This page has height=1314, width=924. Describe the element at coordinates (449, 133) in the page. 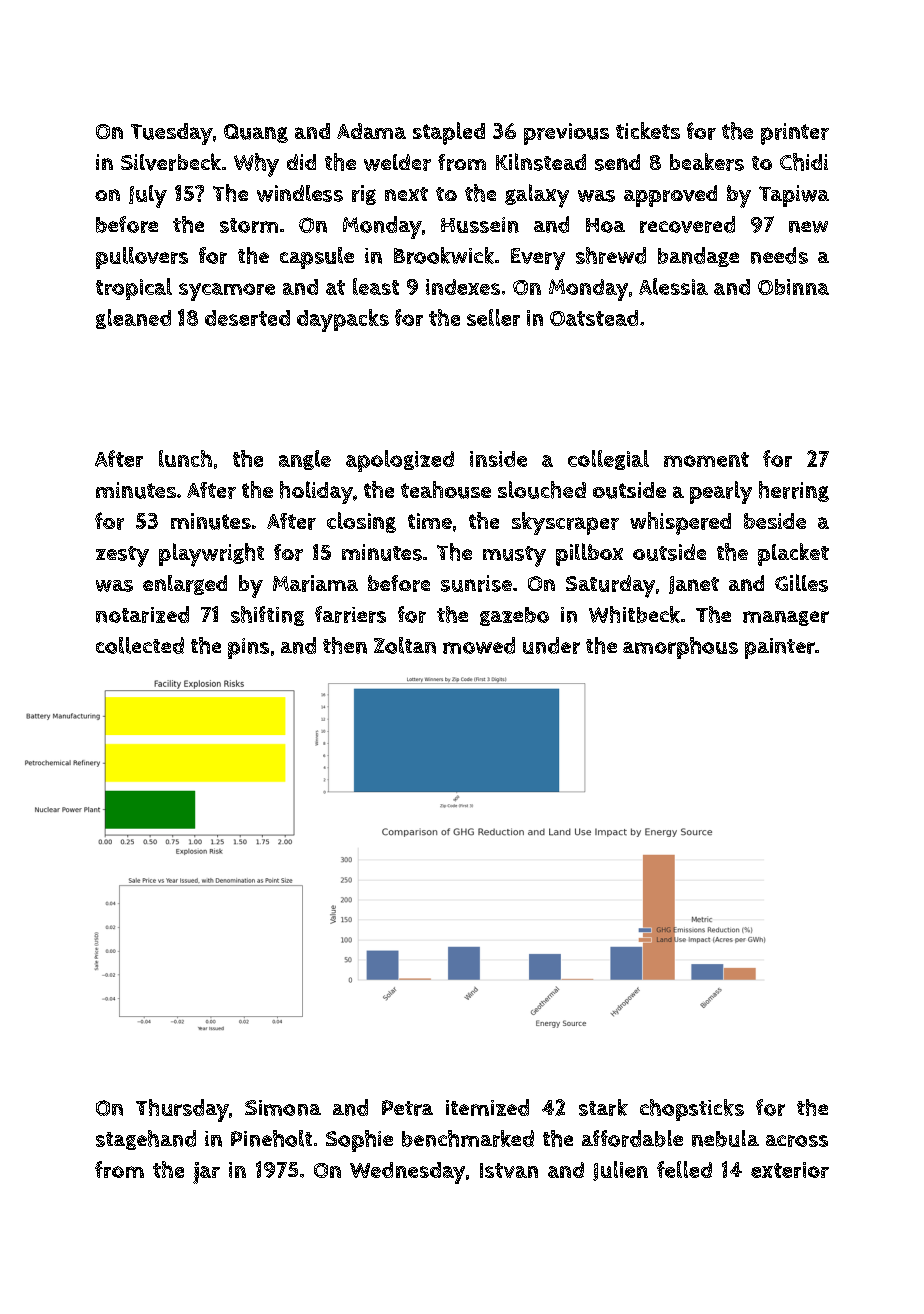

I see `stapled` at that location.
